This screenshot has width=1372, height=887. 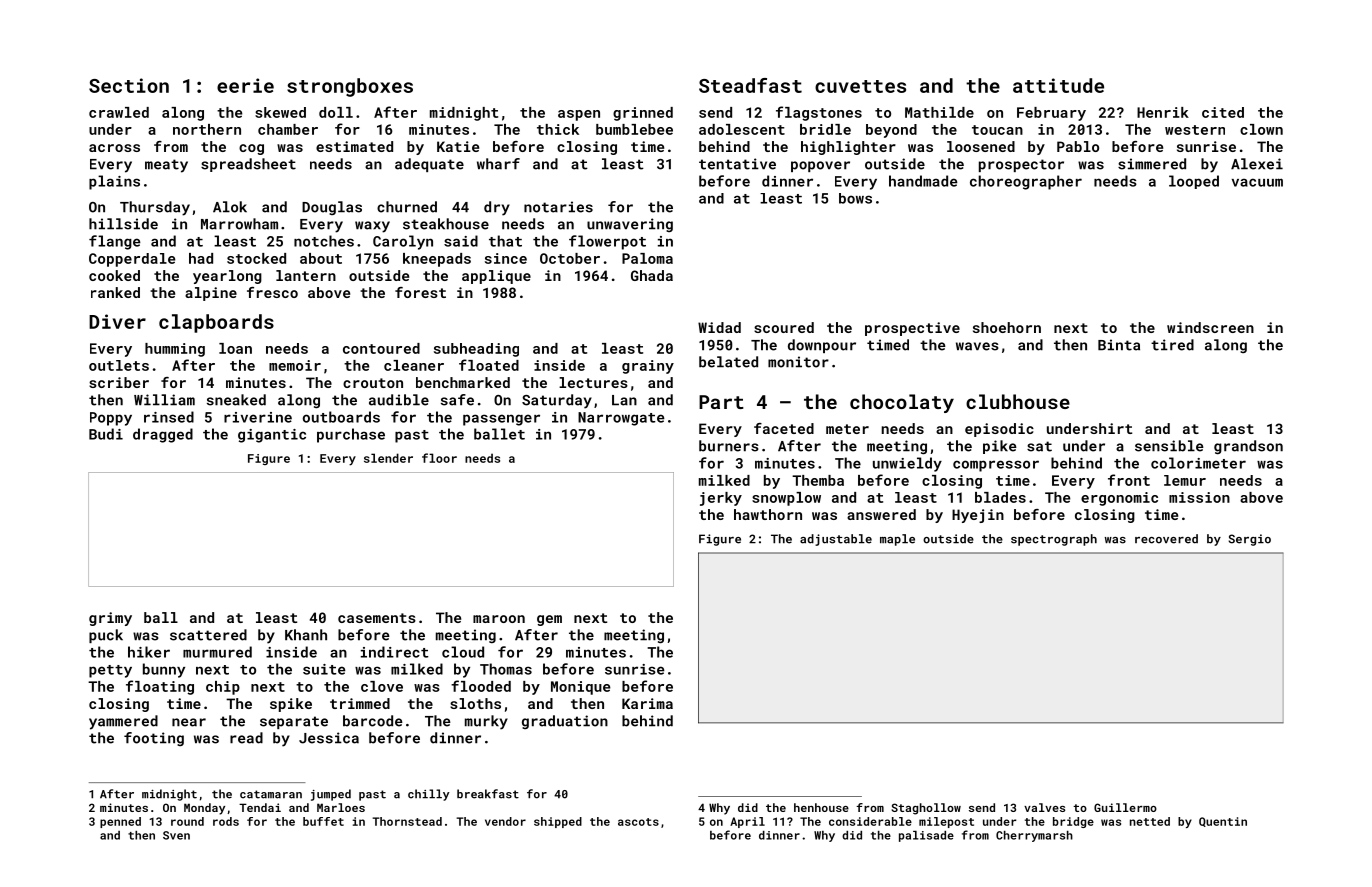 What do you see at coordinates (721, 499) in the screenshot?
I see `jerky` at bounding box center [721, 499].
